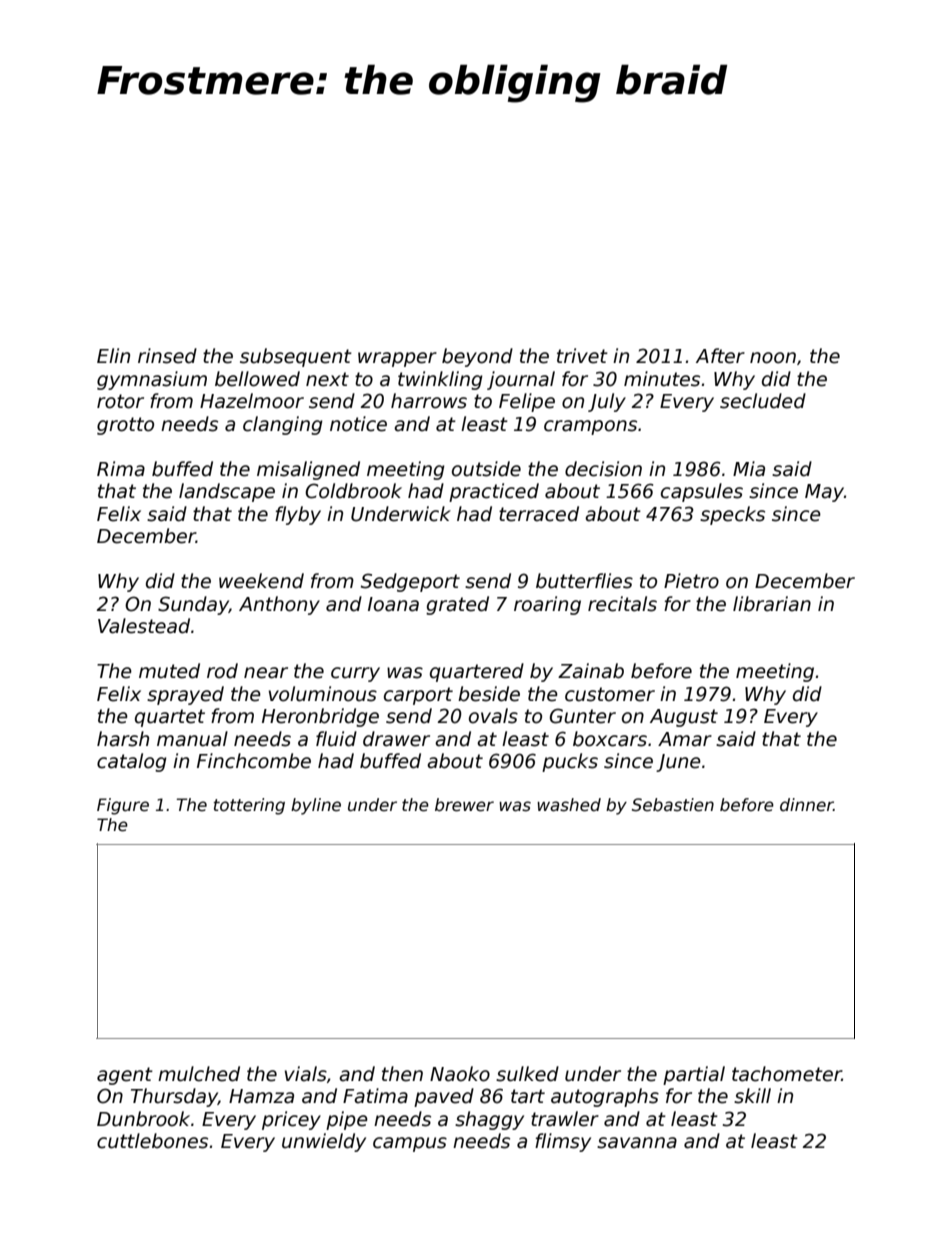  Describe the element at coordinates (174, 1097) in the screenshot. I see `Thursday` at that location.
